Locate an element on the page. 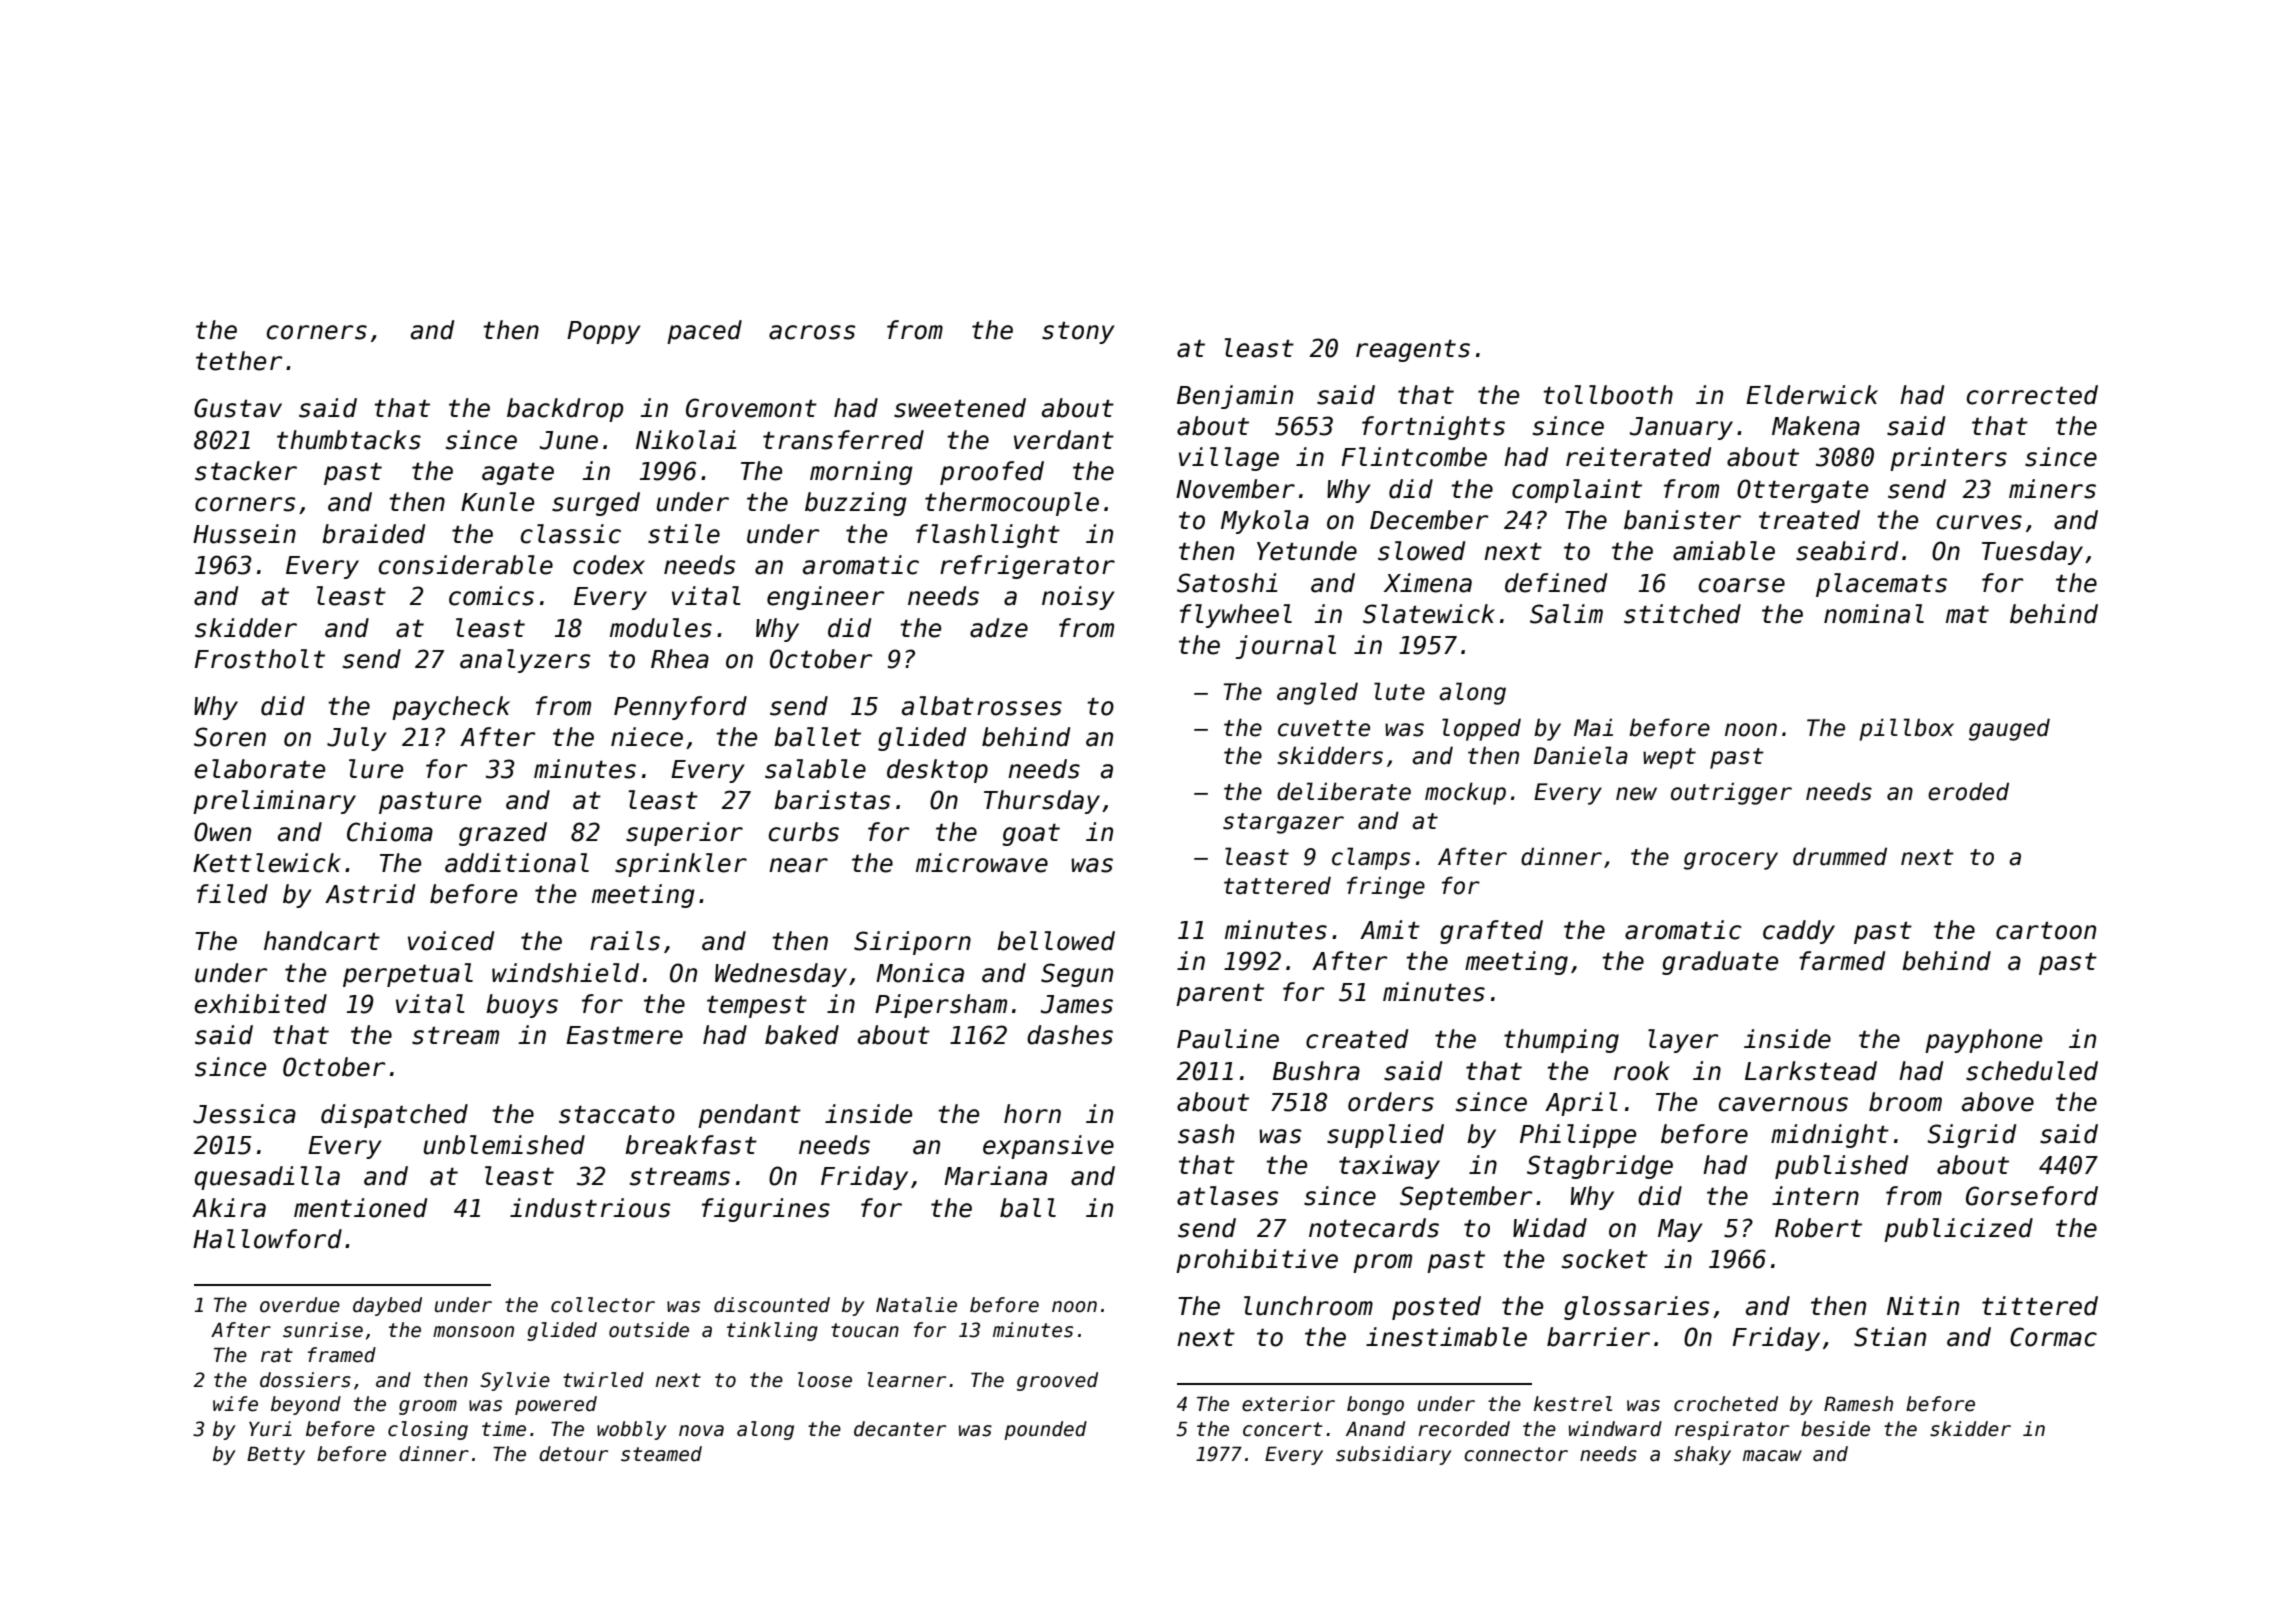 The width and height of the image is (2292, 1620). corrected is located at coordinates (2032, 395).
